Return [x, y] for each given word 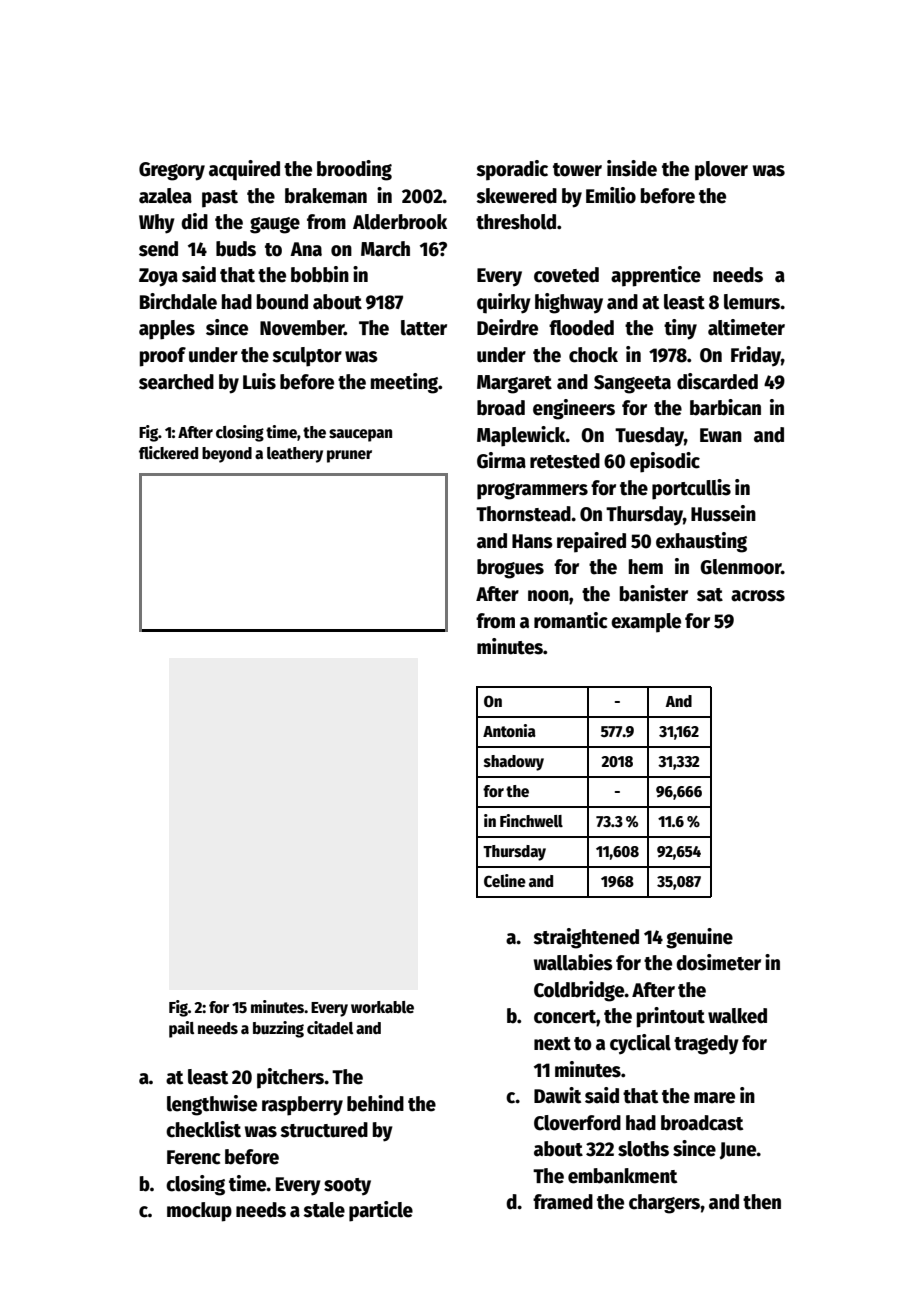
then [762, 1202]
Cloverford [577, 1123]
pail [181, 1029]
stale [324, 1210]
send [158, 249]
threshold [516, 222]
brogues [510, 569]
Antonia [509, 731]
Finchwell [531, 821]
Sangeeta [632, 384]
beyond [227, 455]
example [646, 623]
